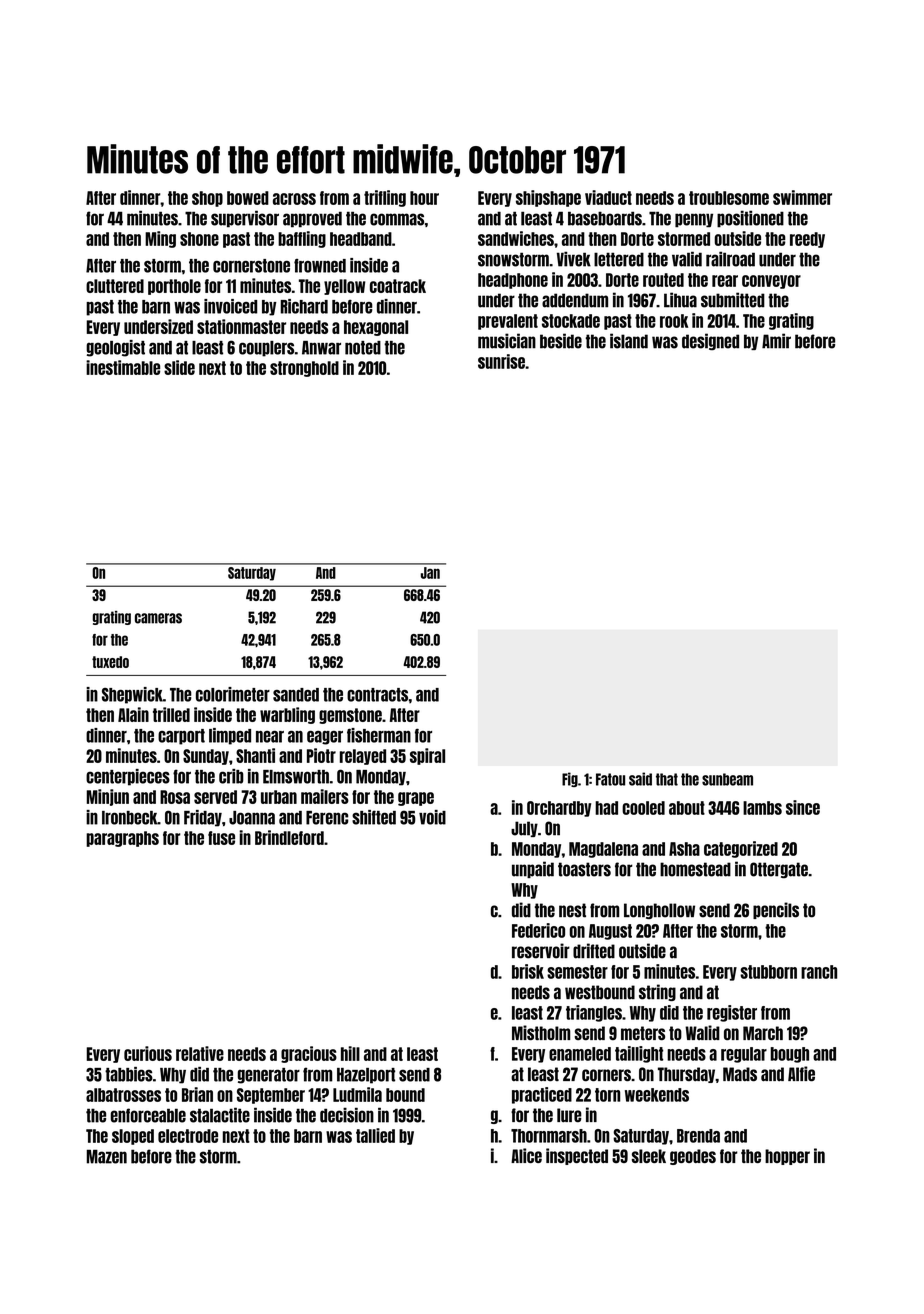  I want to click on submitted, so click(733, 300).
